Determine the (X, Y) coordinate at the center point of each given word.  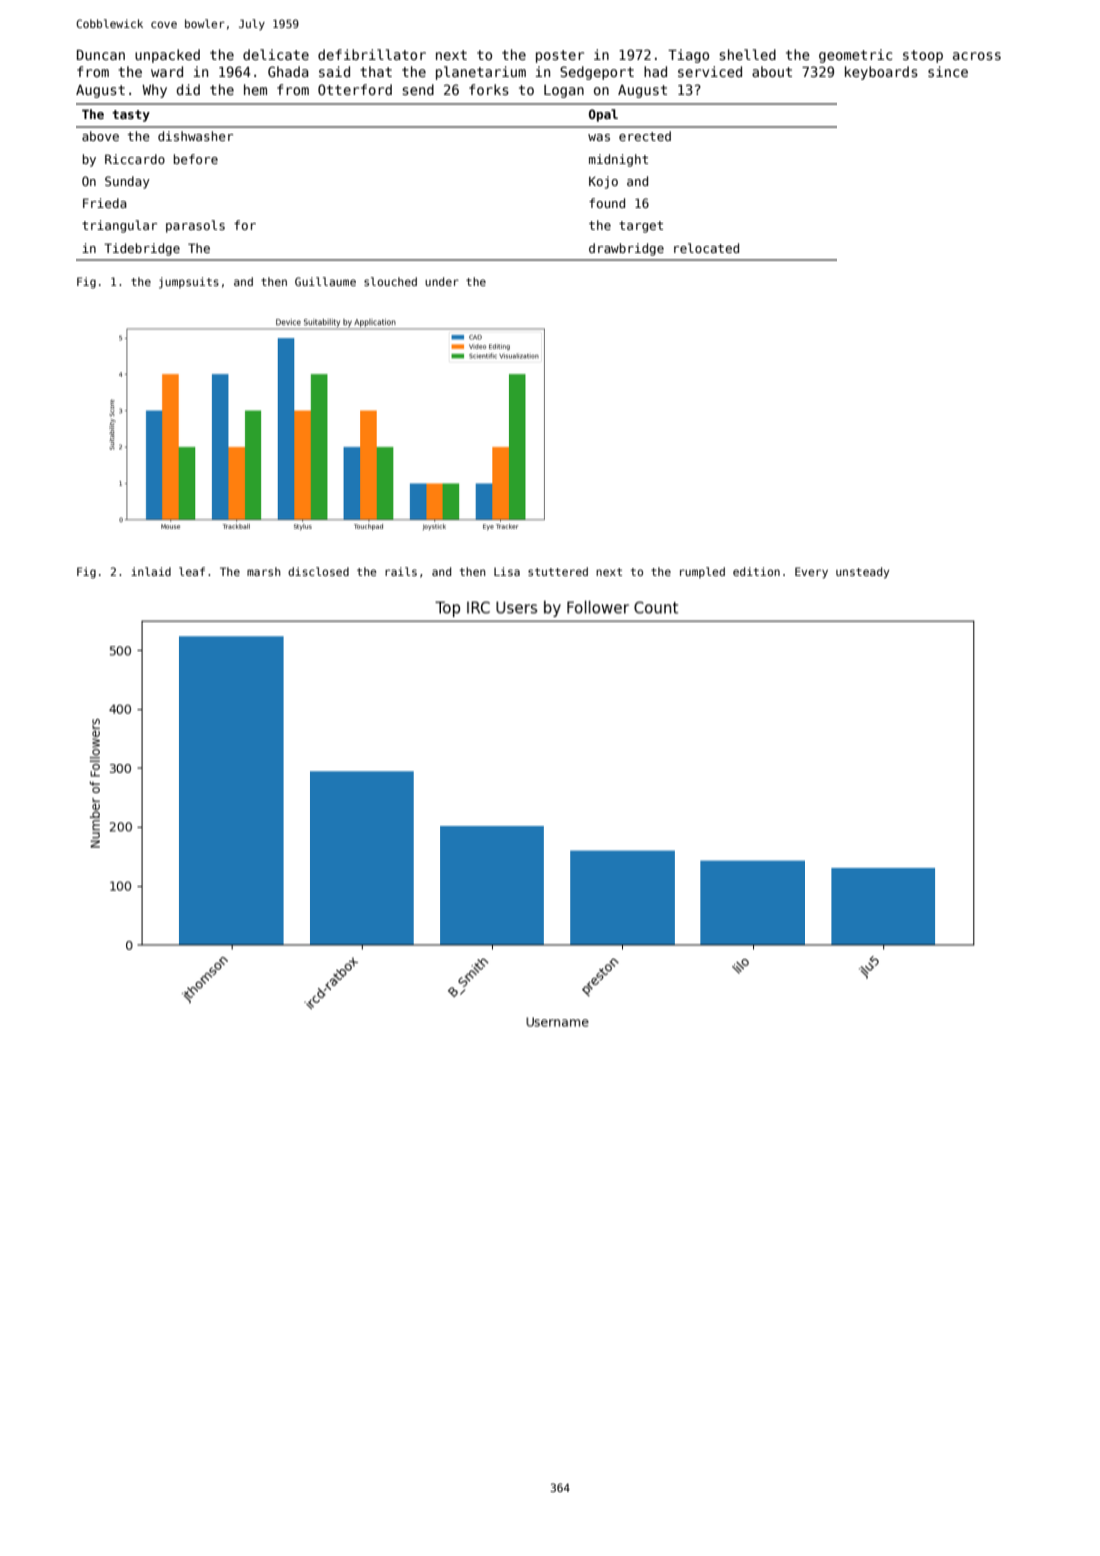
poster (560, 56)
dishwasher (195, 136)
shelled (747, 54)
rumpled (702, 572)
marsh (264, 571)
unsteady (862, 573)
